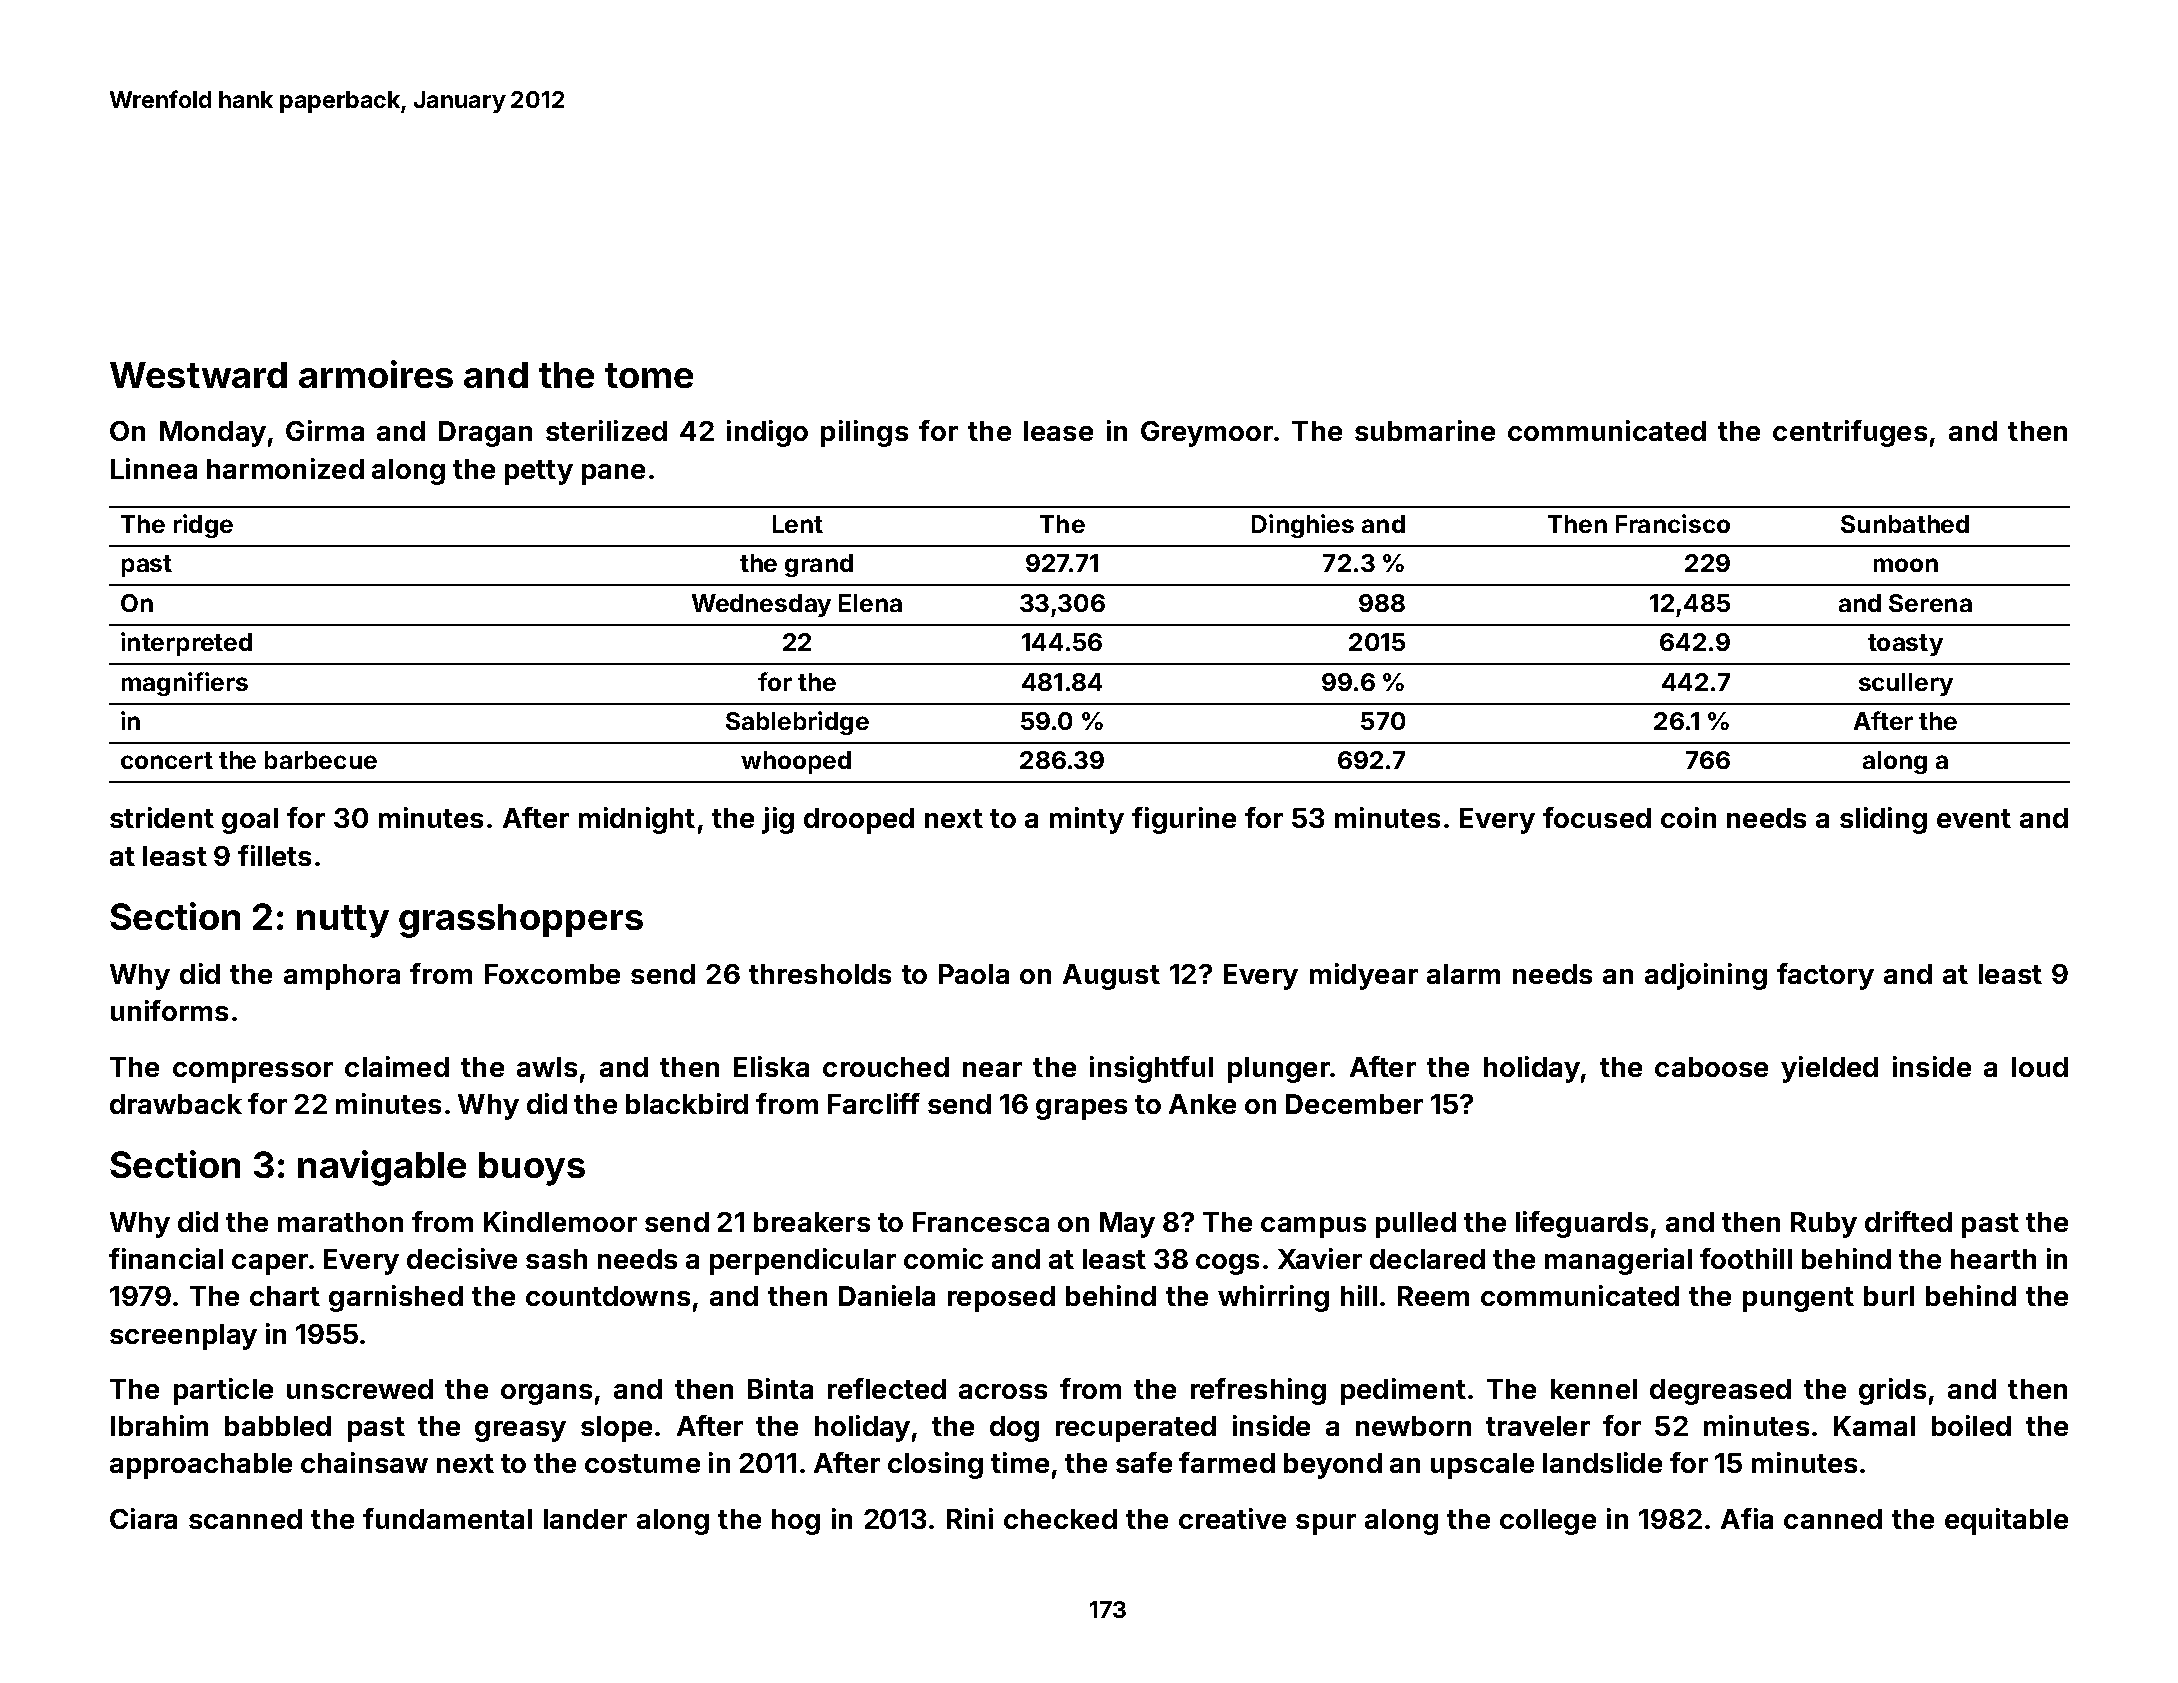 This document has height=1683, width=2178. I want to click on drifted, so click(1908, 1221).
